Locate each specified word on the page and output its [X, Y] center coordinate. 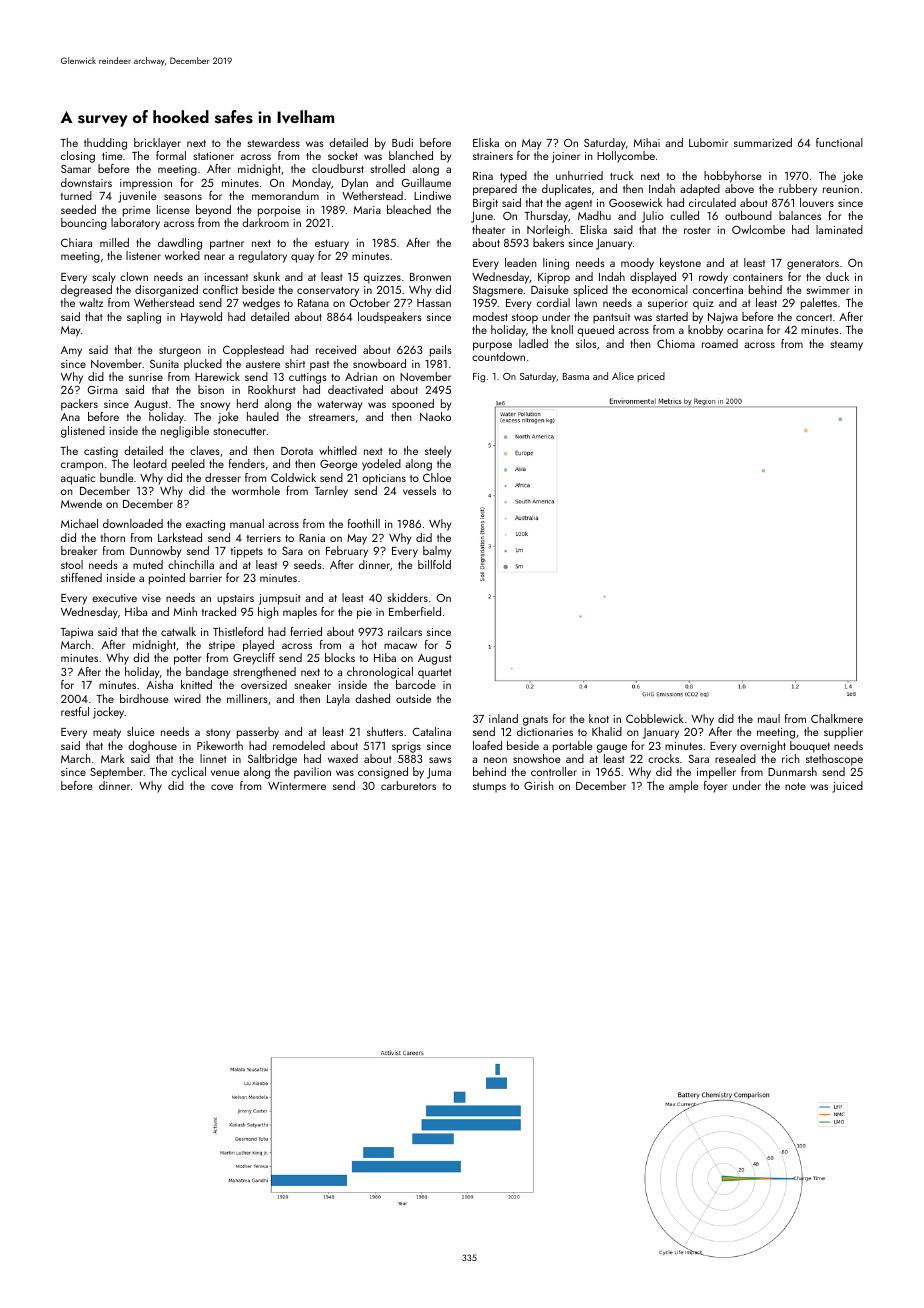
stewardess [274, 142]
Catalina [432, 731]
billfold [434, 564]
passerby [258, 733]
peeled [188, 465]
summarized [763, 142]
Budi [402, 142]
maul [769, 718]
